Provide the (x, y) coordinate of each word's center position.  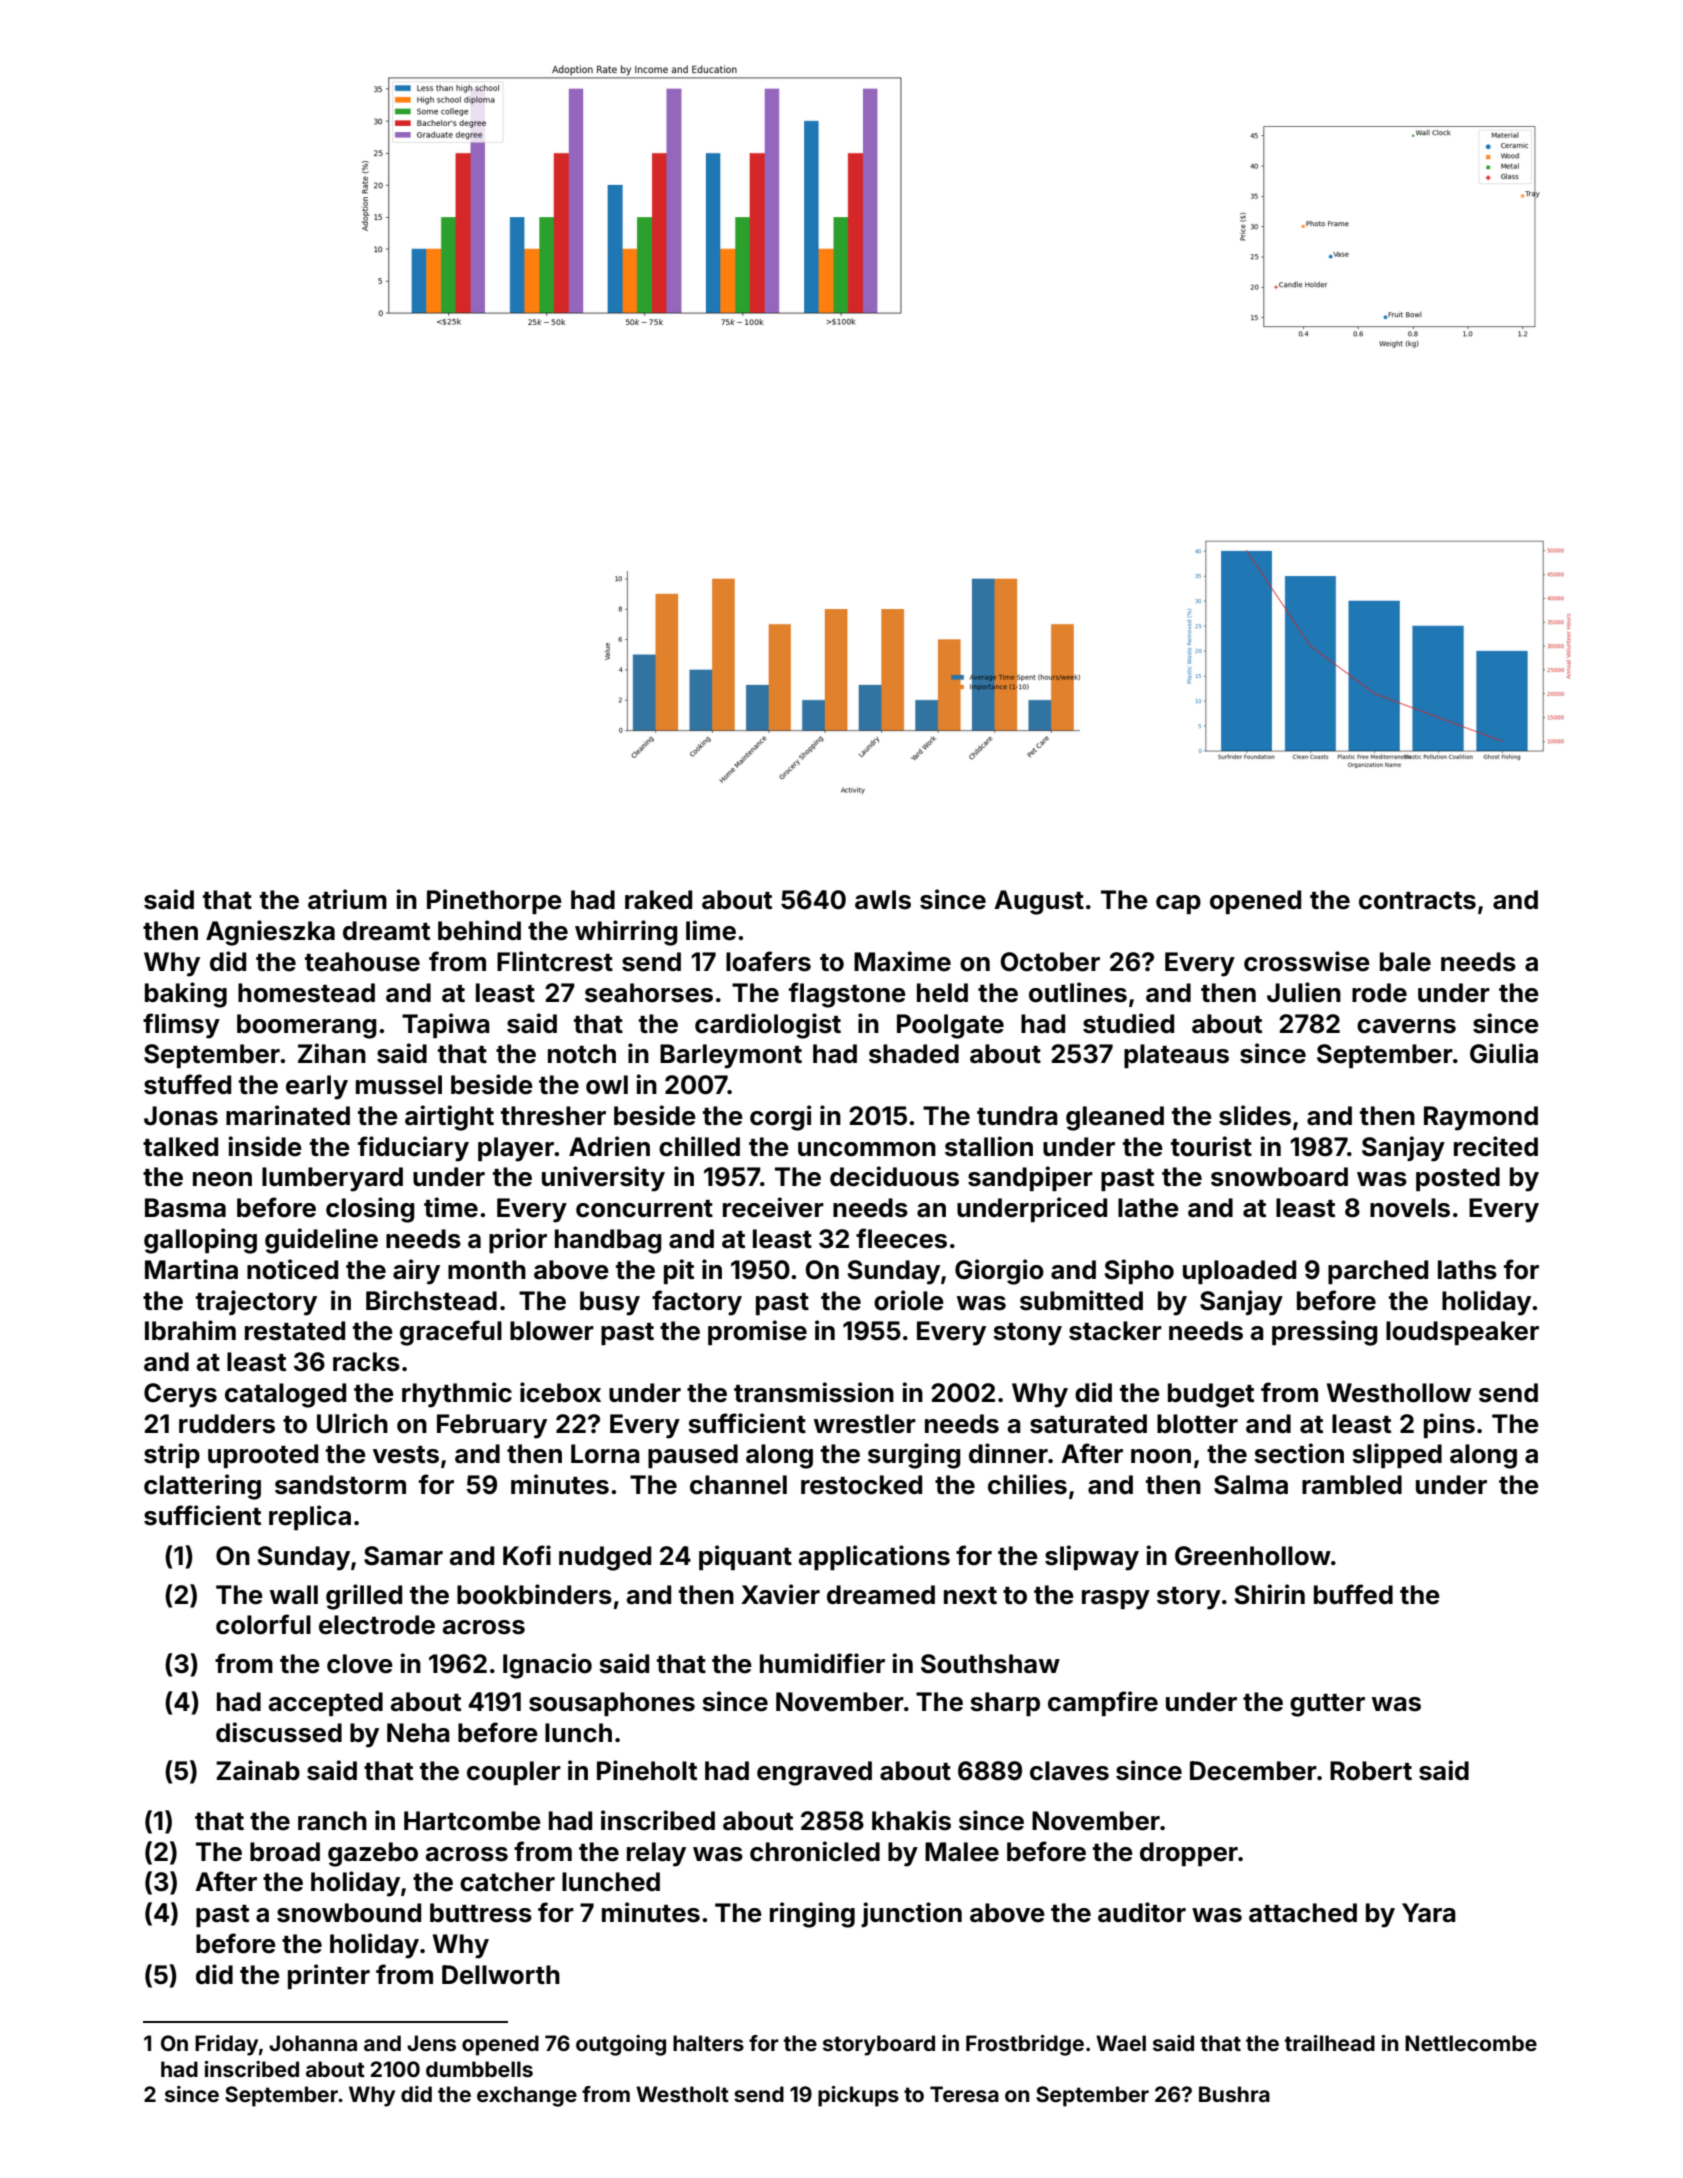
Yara (1429, 1913)
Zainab (258, 1770)
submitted (1081, 1300)
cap (1178, 904)
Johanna (313, 2043)
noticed (292, 1269)
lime (711, 930)
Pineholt (647, 1770)
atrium (347, 899)
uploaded (1239, 1272)
